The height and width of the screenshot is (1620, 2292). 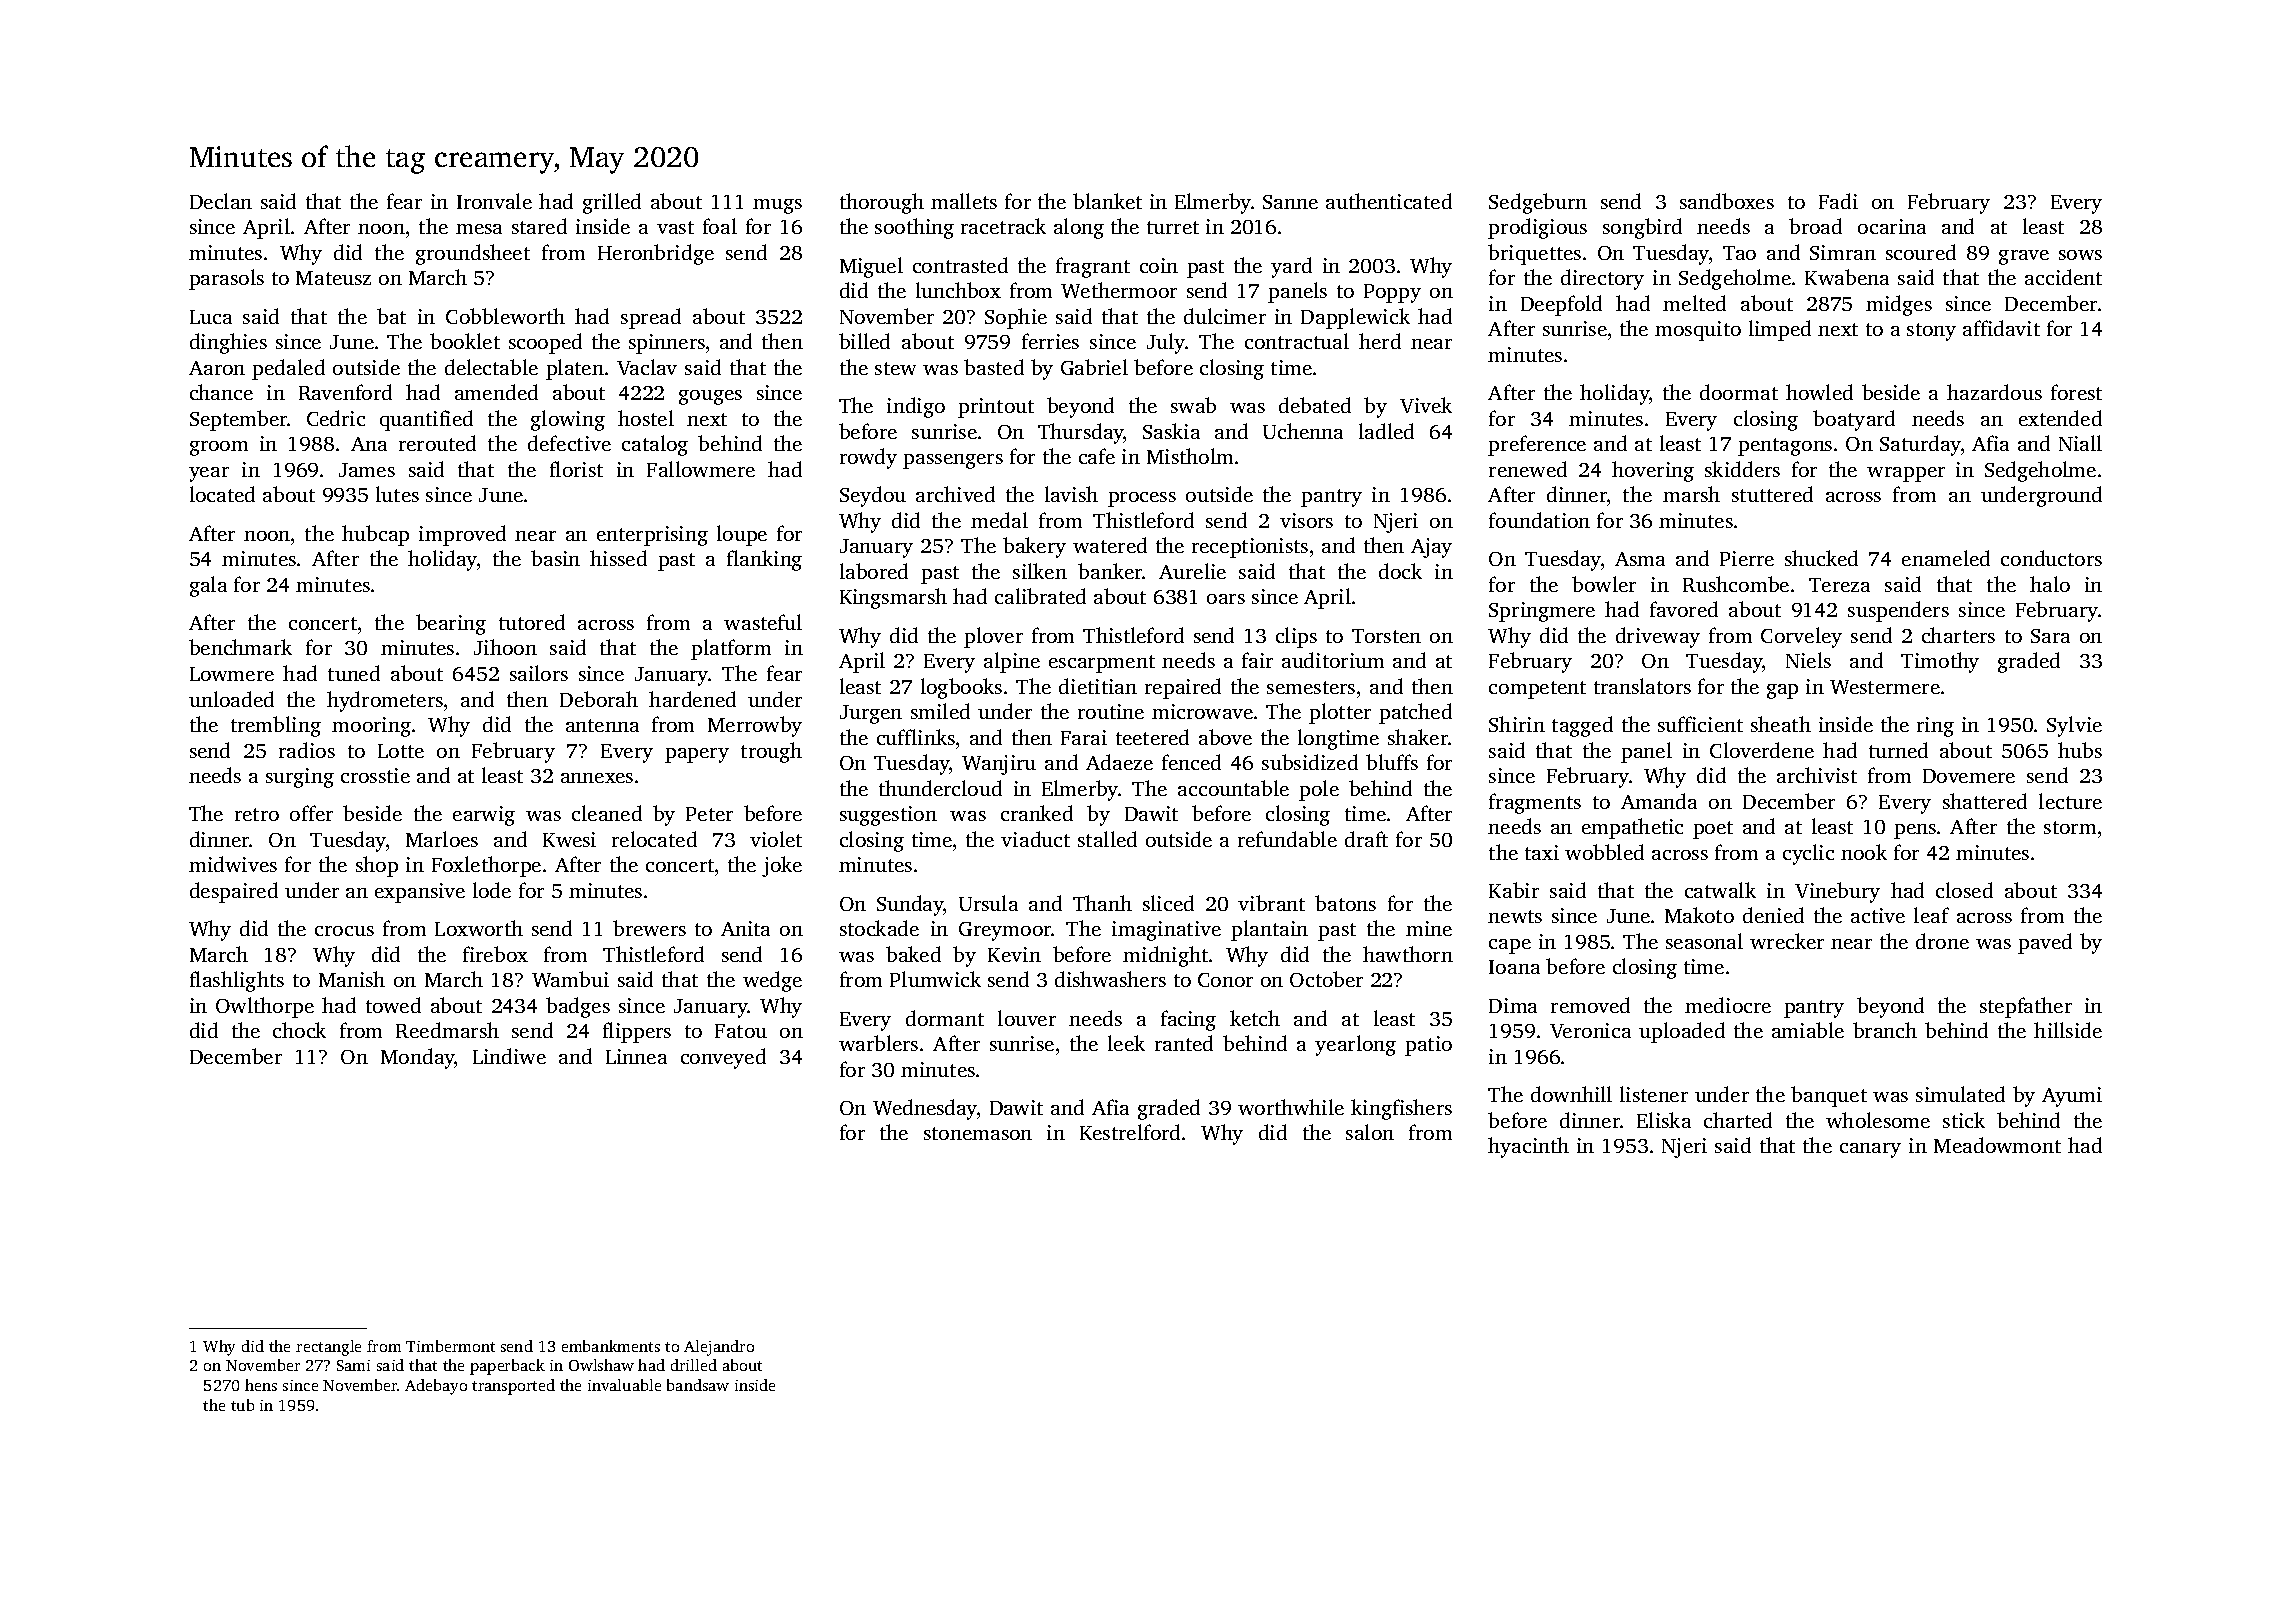 I want to click on Ironvale, so click(x=494, y=201).
